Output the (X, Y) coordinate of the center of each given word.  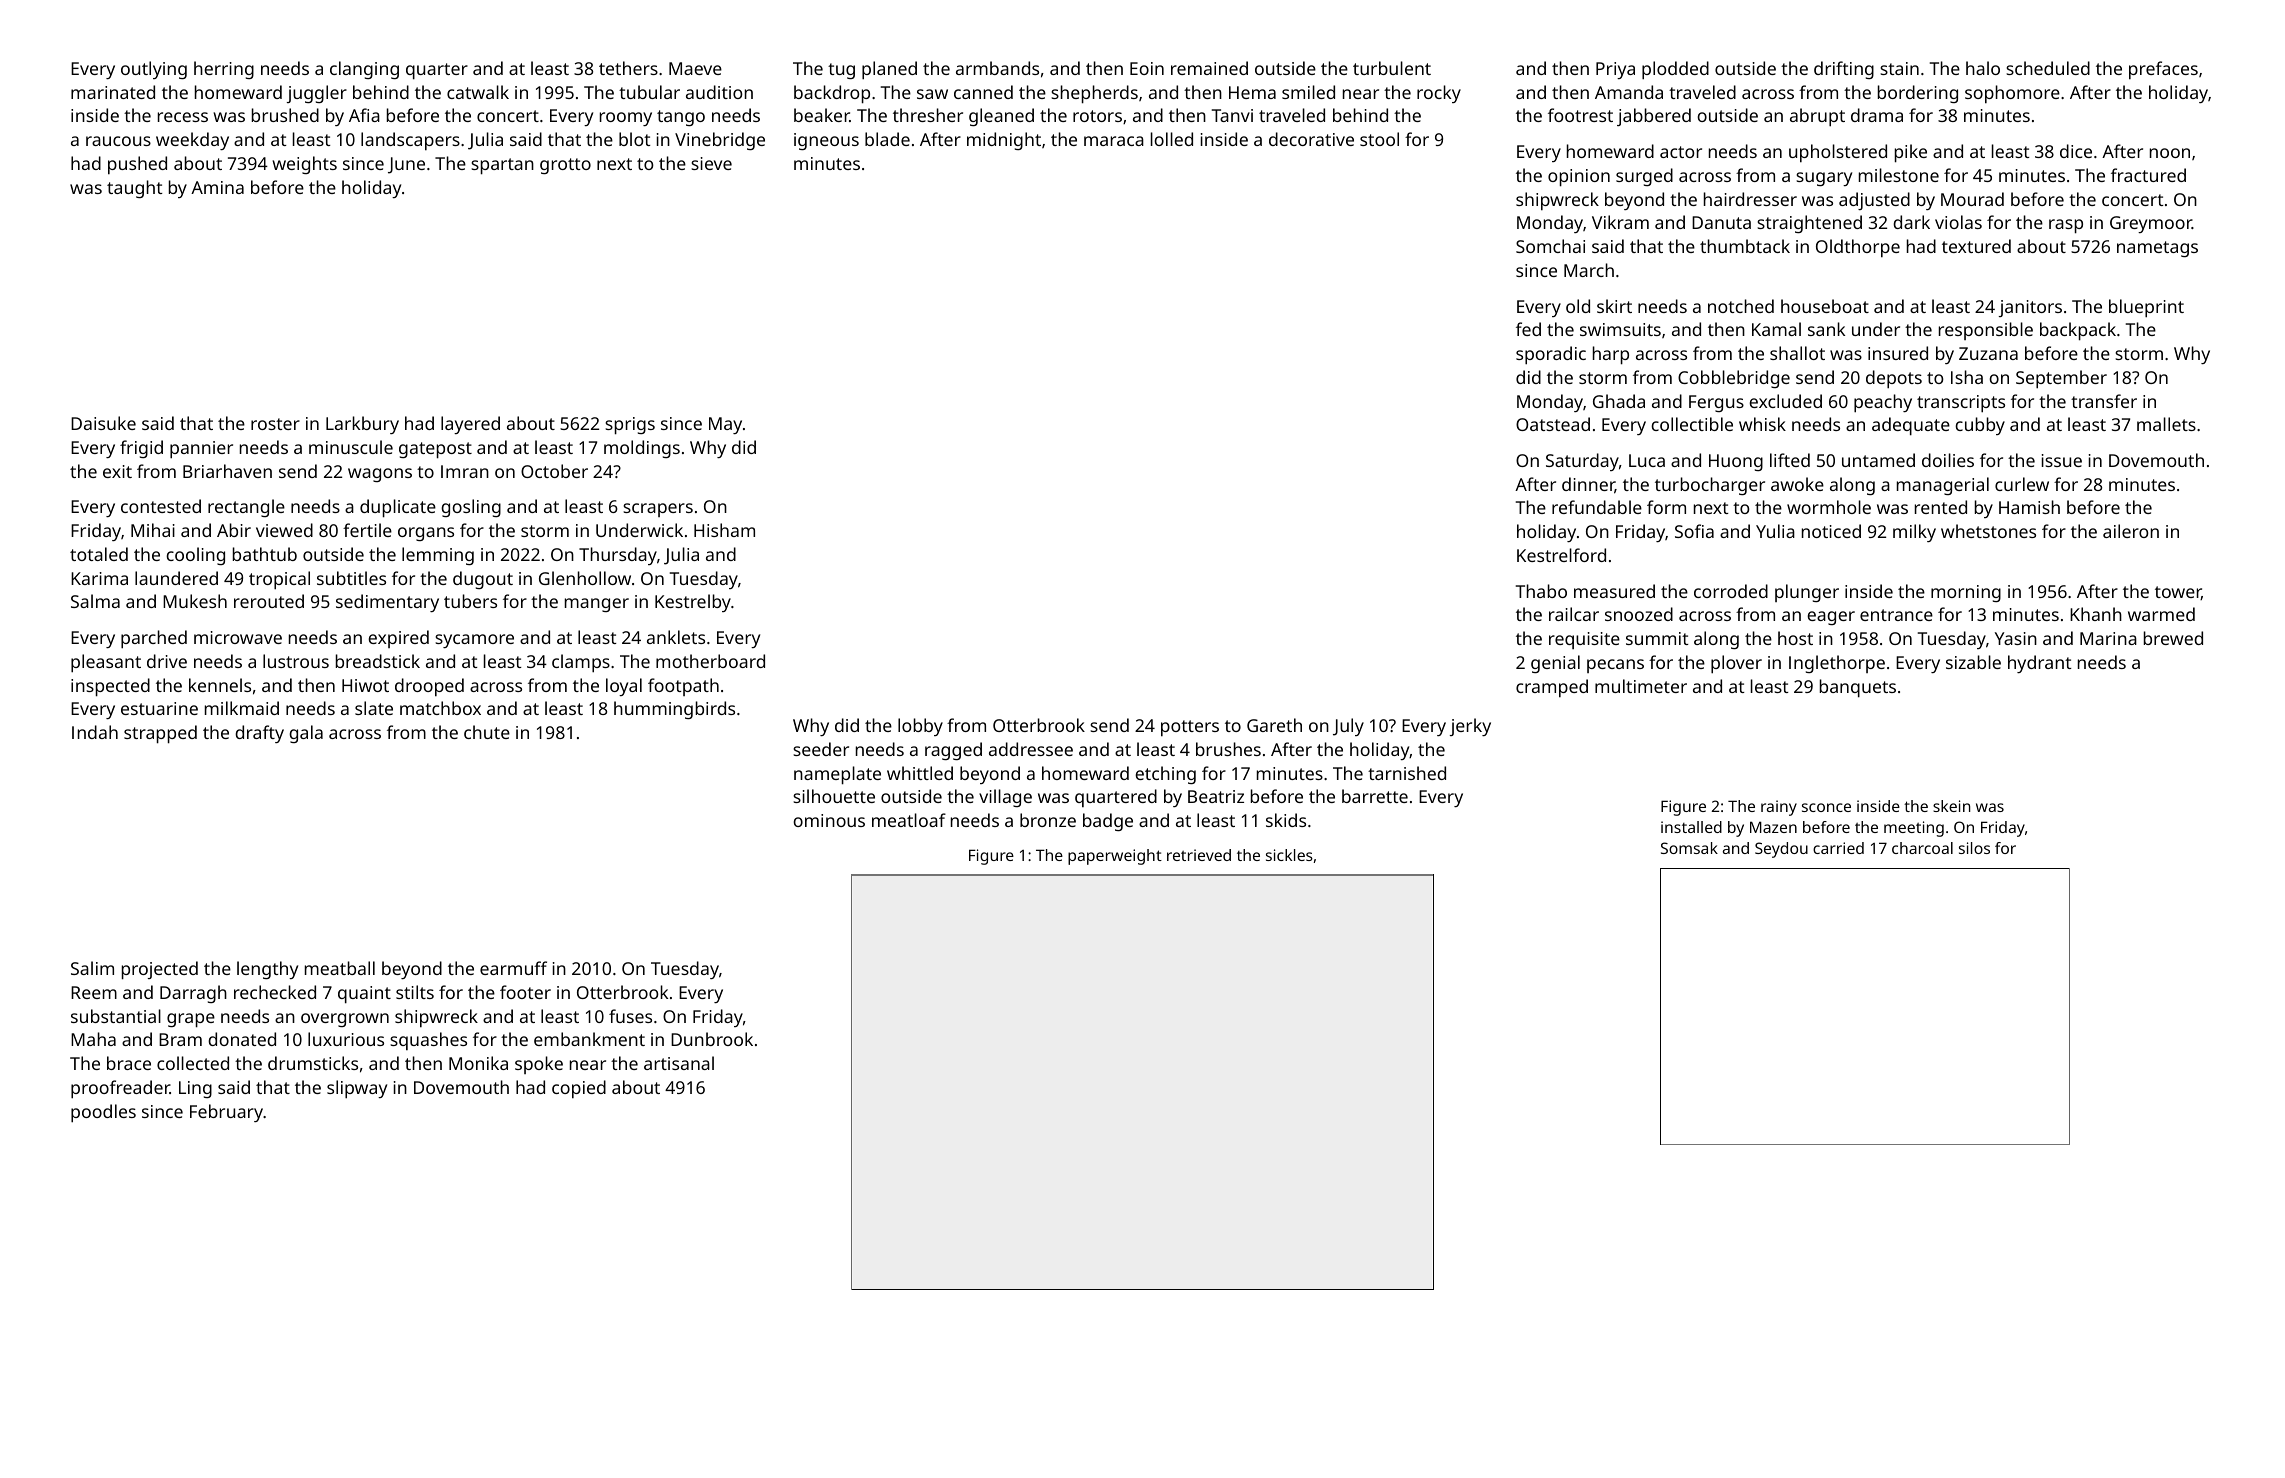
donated (242, 1039)
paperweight (1115, 857)
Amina (217, 187)
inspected (110, 687)
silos (1974, 848)
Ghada (1619, 401)
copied (579, 1089)
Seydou (1781, 850)
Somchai (1550, 246)
